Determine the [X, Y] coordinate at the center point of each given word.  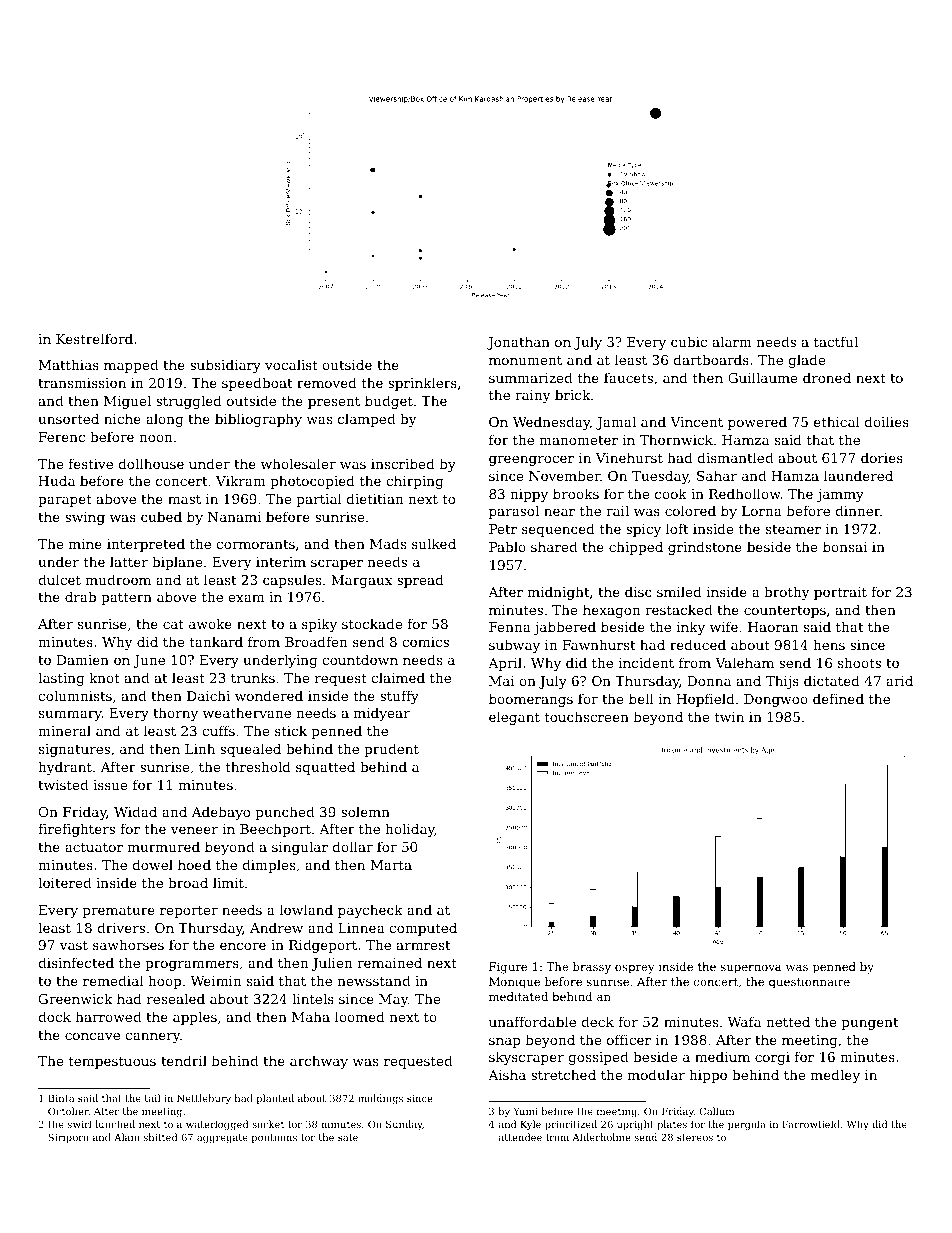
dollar [353, 846]
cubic [689, 341]
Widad [135, 811]
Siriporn [68, 1138]
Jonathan [518, 343]
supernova [751, 969]
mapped [131, 366]
